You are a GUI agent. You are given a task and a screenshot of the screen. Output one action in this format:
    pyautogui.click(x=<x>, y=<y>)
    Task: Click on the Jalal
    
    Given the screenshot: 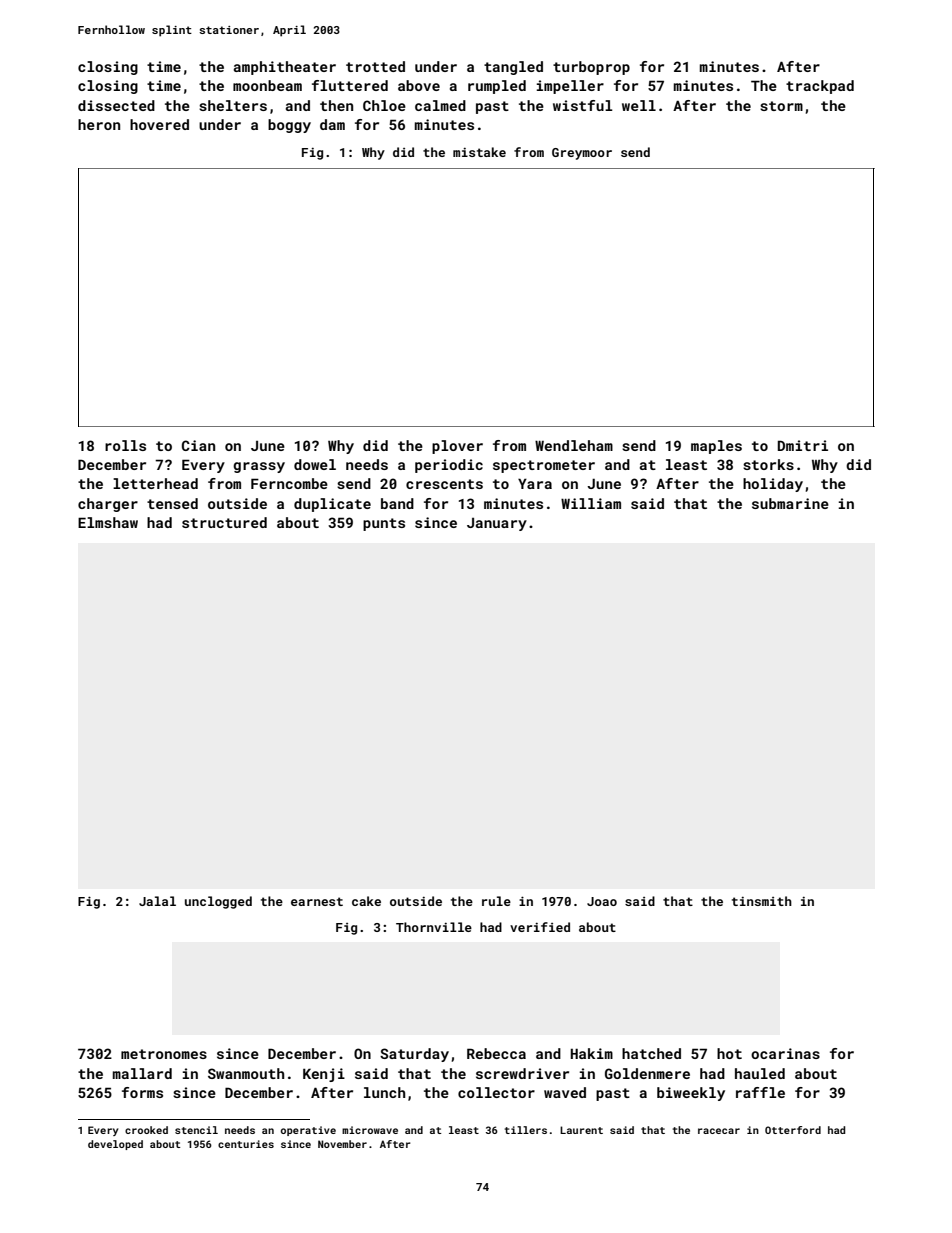 What is the action you would take?
    pyautogui.click(x=157, y=901)
